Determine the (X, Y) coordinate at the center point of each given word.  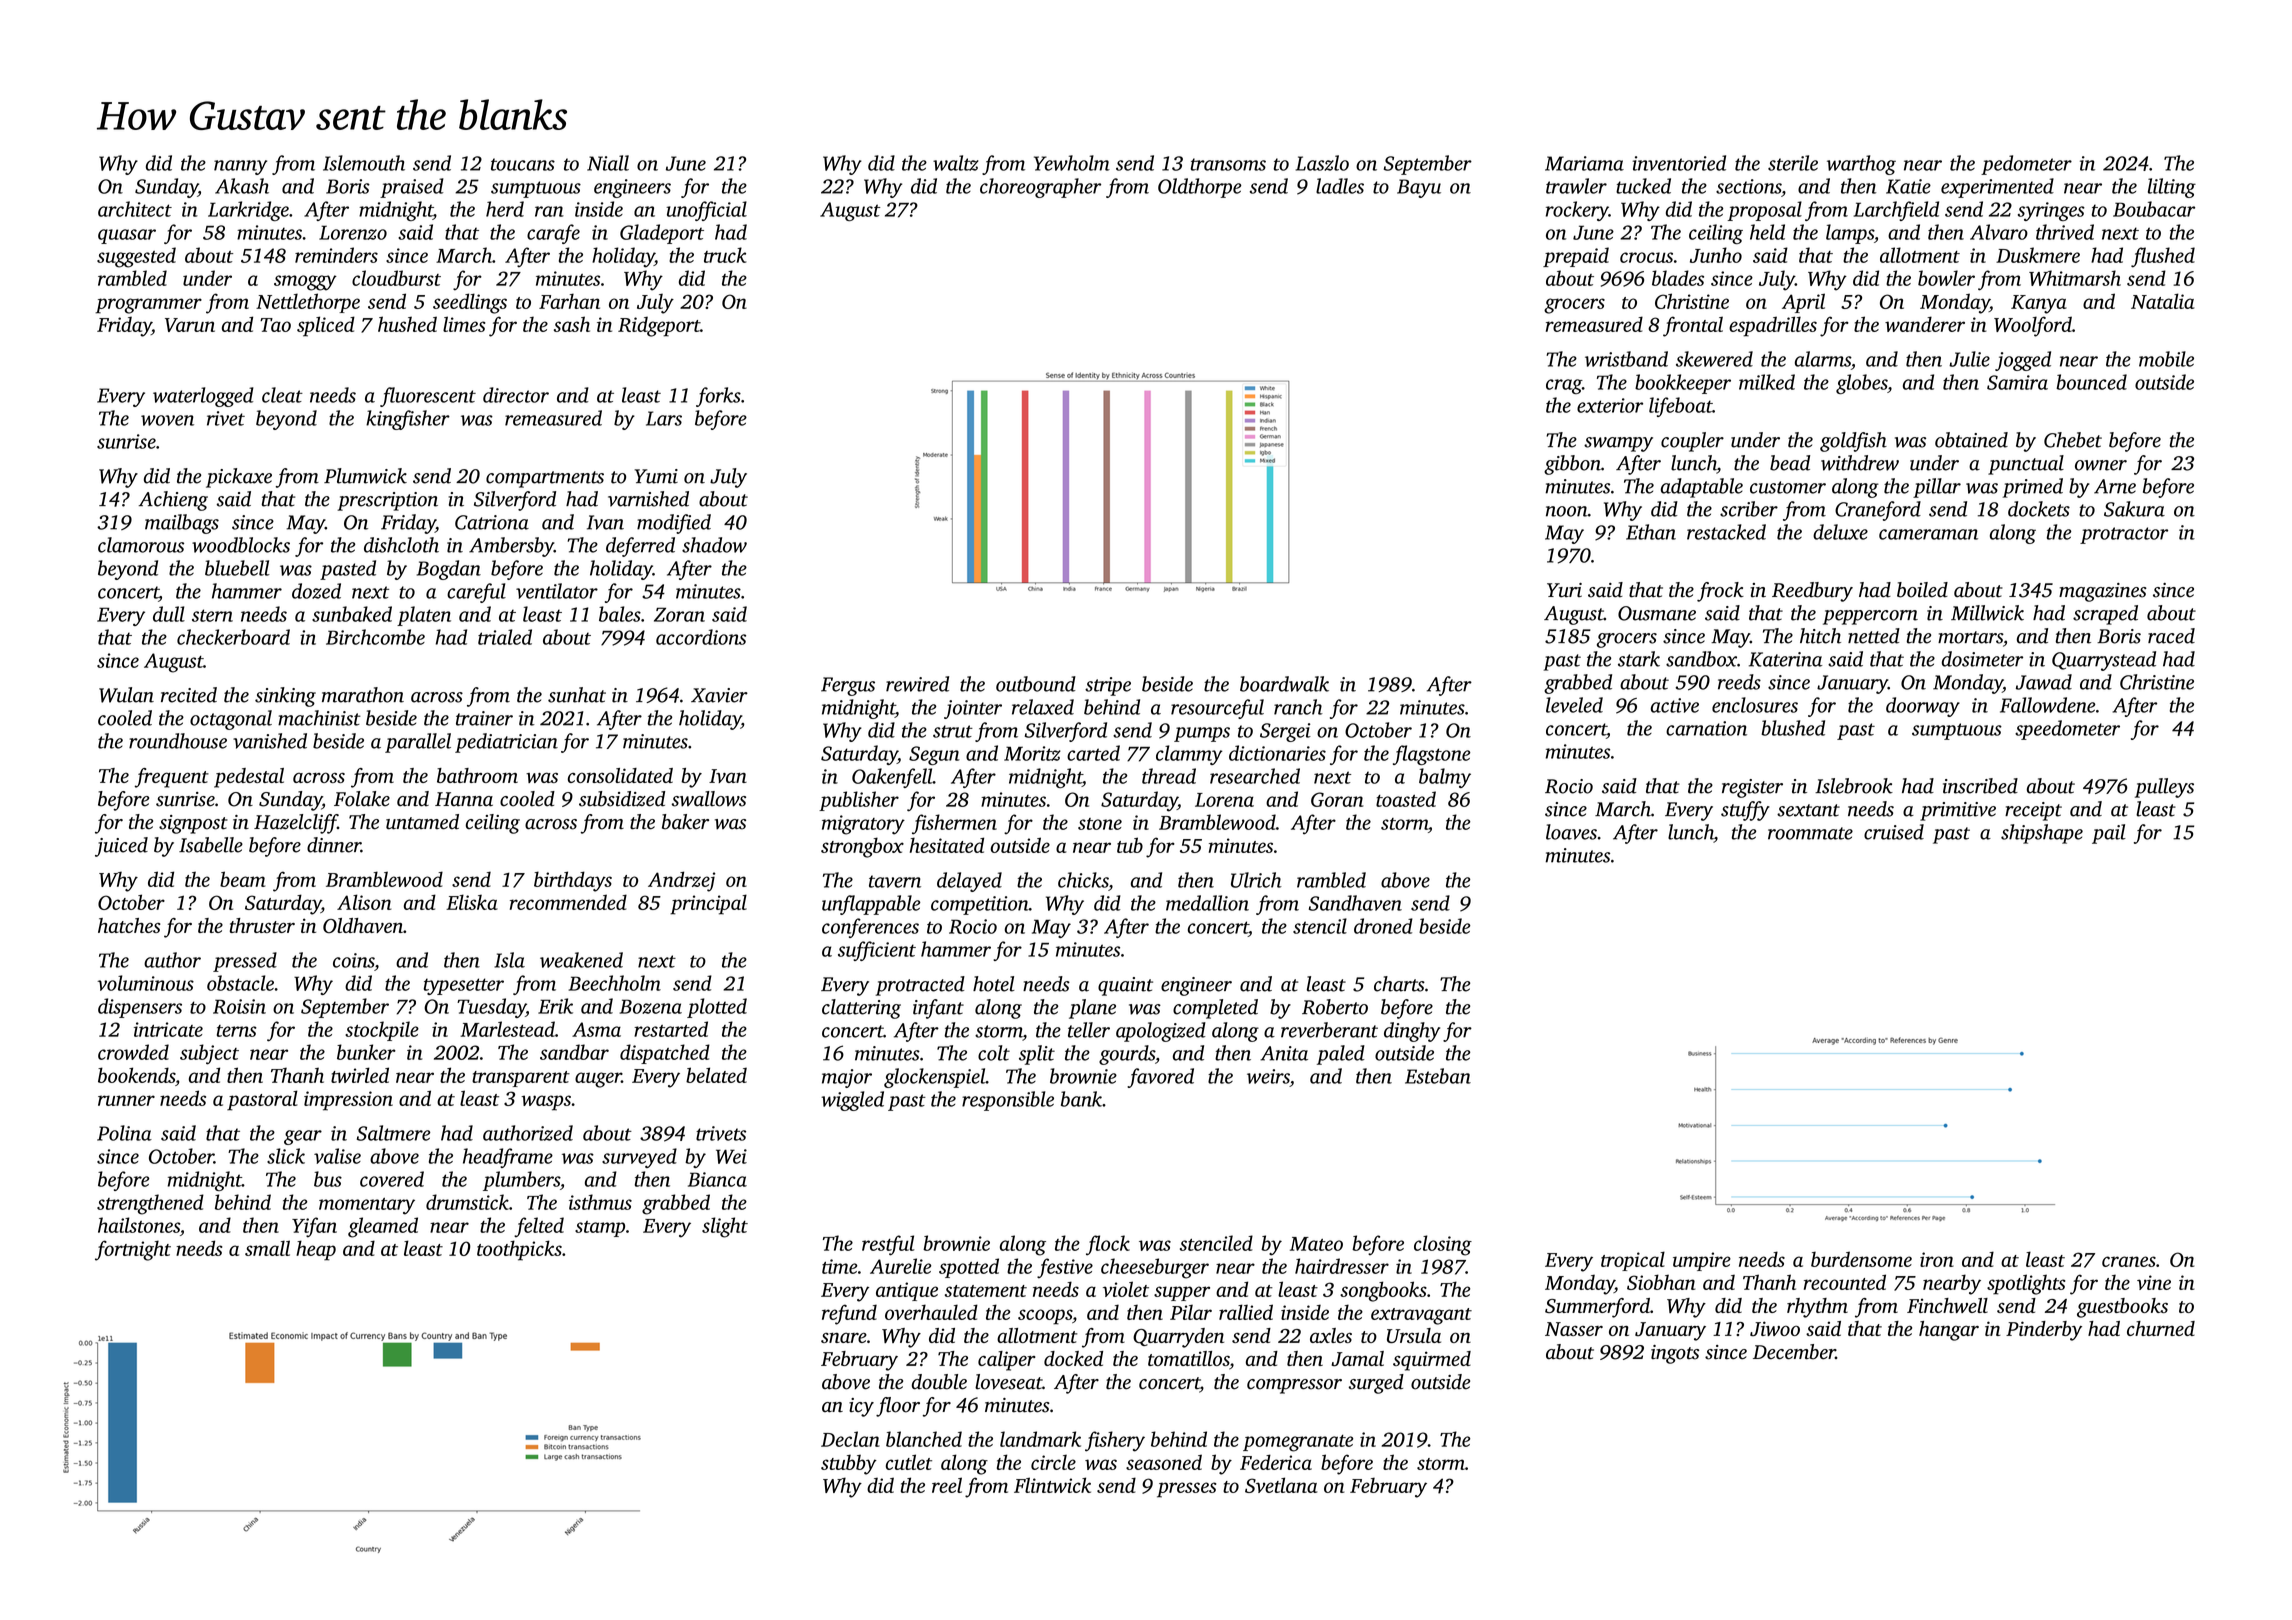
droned (1383, 926)
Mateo (1316, 1244)
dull (169, 614)
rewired (917, 684)
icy (861, 1407)
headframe (508, 1158)
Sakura (2134, 509)
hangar (1949, 1331)
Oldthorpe (1200, 188)
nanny (240, 167)
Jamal (1358, 1359)
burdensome (1861, 1259)
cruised (1894, 832)
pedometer (2026, 165)
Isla (509, 960)
